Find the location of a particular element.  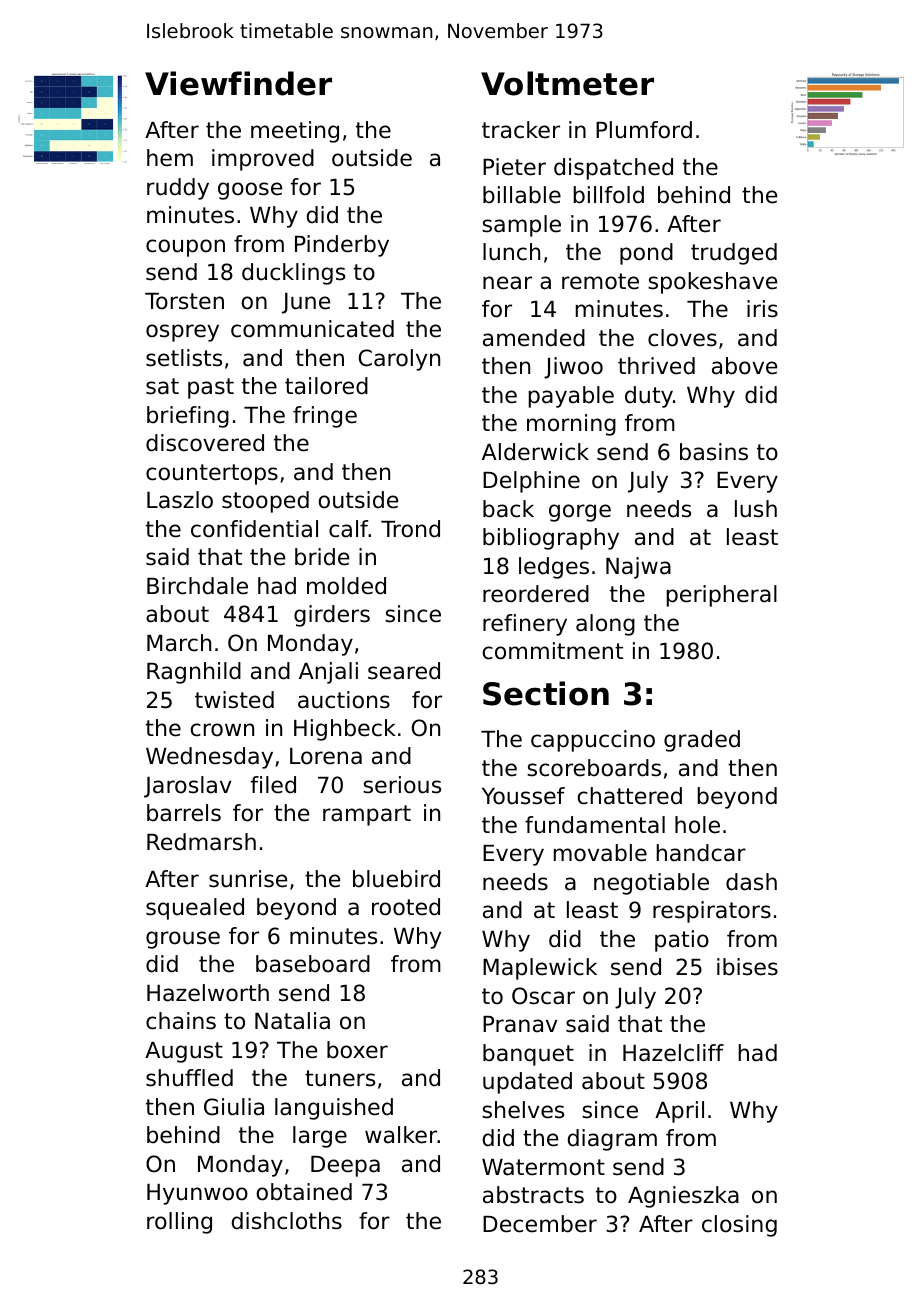

remote is located at coordinates (600, 281).
